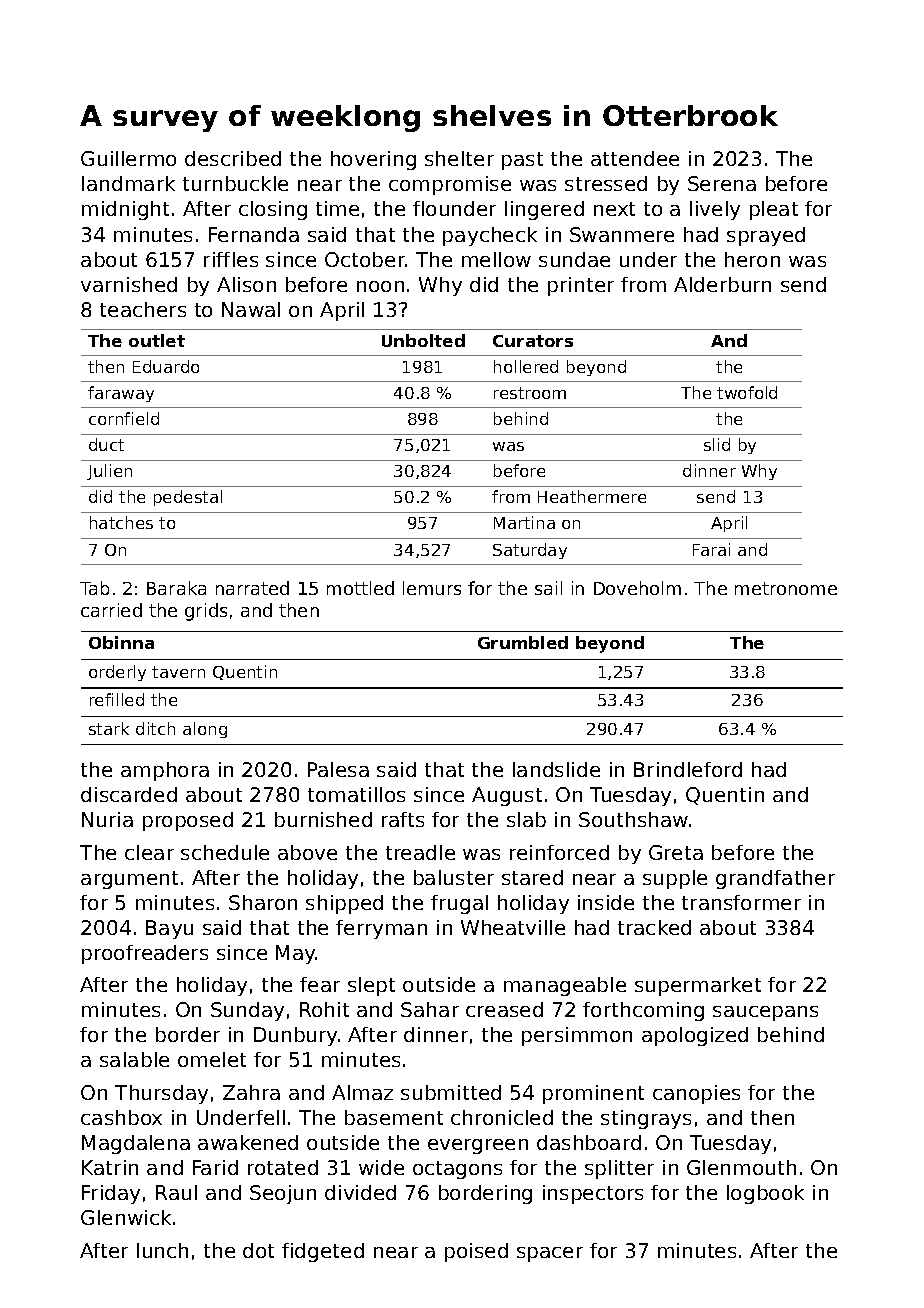 This document has width=924, height=1308. What do you see at coordinates (646, 1119) in the document?
I see `stingrays` at bounding box center [646, 1119].
